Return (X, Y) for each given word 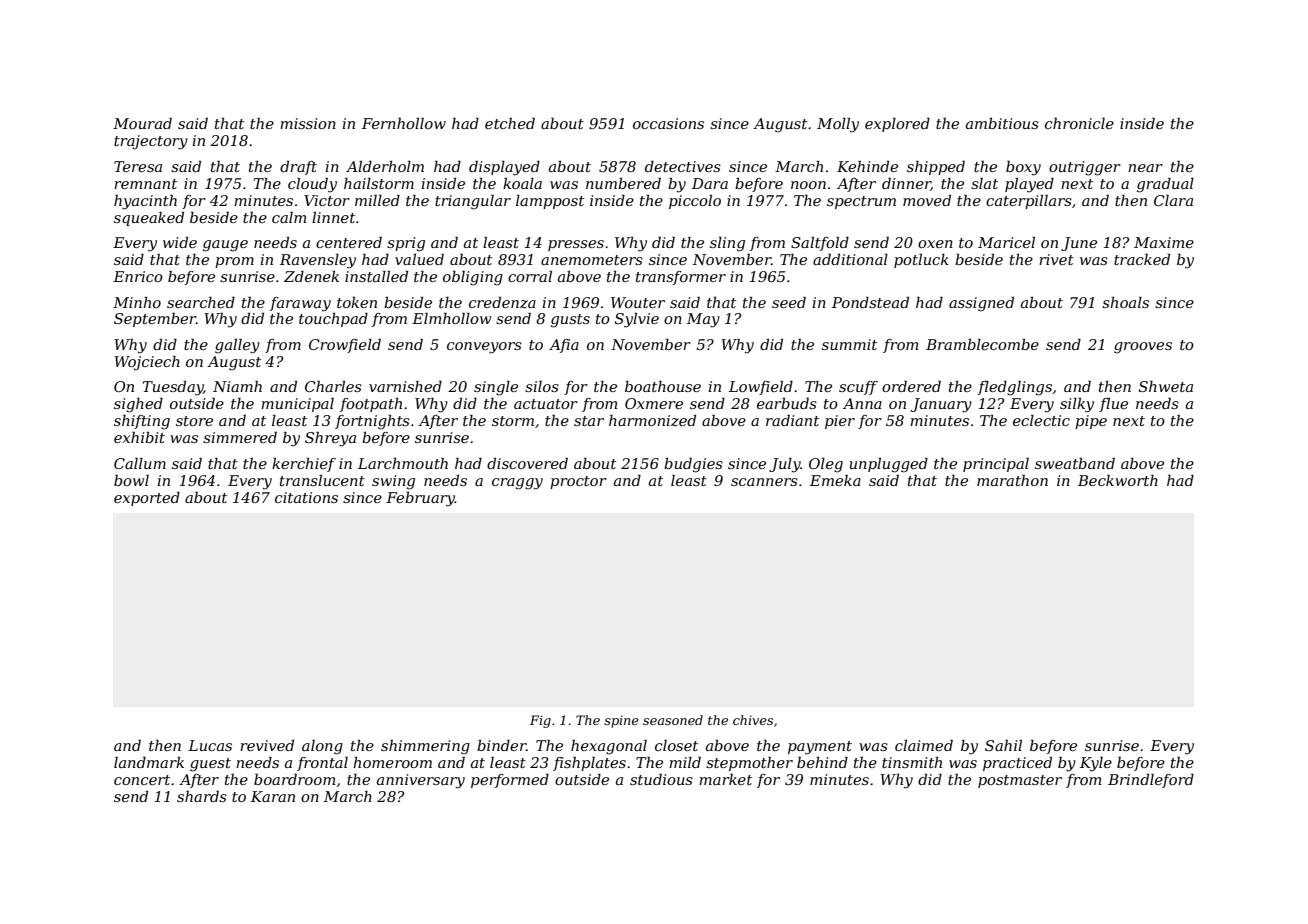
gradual (1165, 185)
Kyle (1096, 764)
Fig (540, 721)
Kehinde (867, 166)
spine (621, 721)
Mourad (142, 123)
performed (510, 781)
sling (727, 244)
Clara (1173, 200)
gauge (225, 246)
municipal (297, 405)
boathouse (663, 386)
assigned (981, 304)
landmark (149, 762)
